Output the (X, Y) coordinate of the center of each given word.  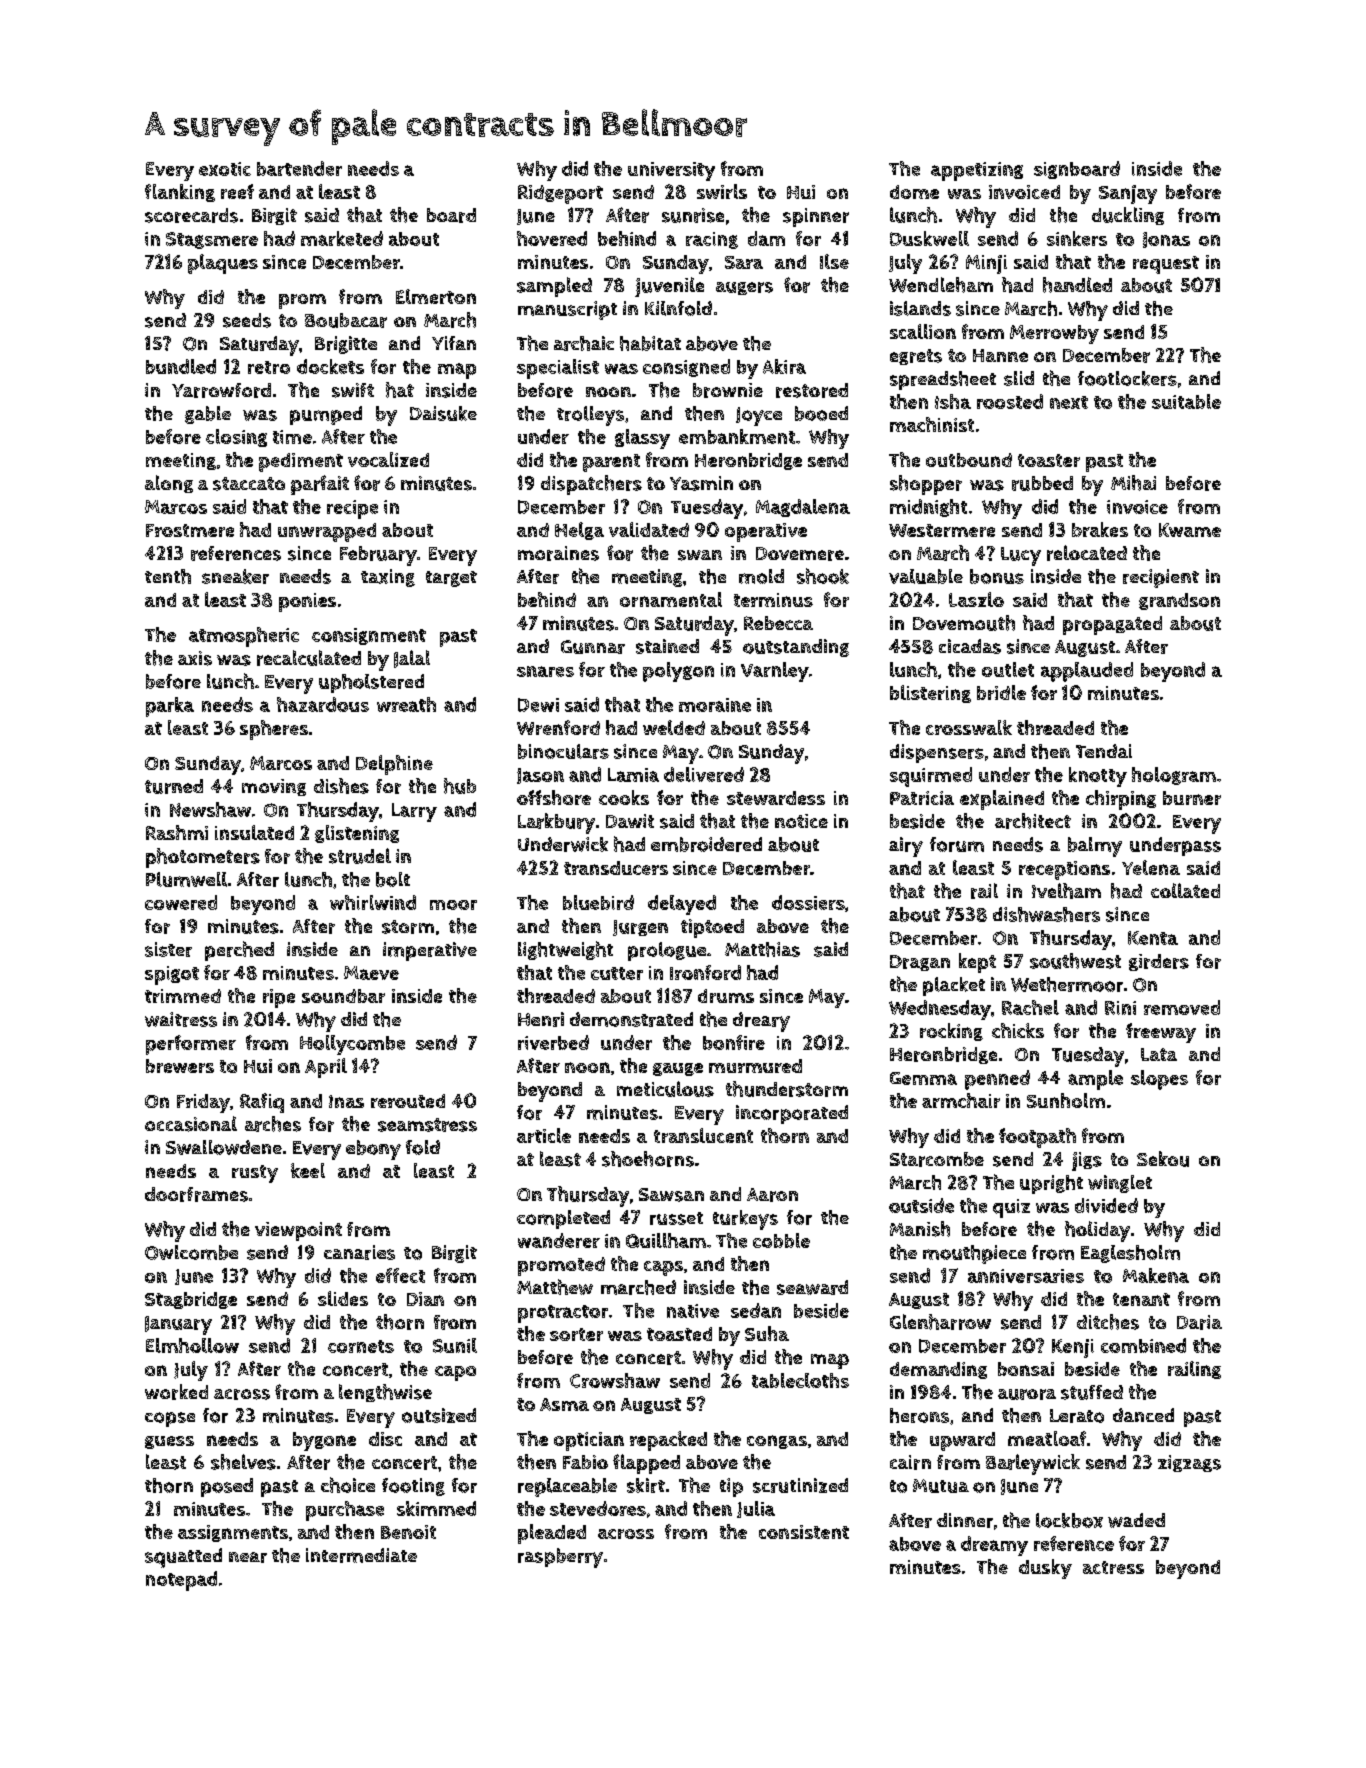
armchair (961, 1100)
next (1069, 402)
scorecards (191, 215)
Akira (784, 366)
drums (726, 996)
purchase (345, 1511)
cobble (781, 1240)
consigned (686, 368)
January (178, 1325)
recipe (352, 509)
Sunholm (1066, 1100)
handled (1077, 285)
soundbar (343, 996)
